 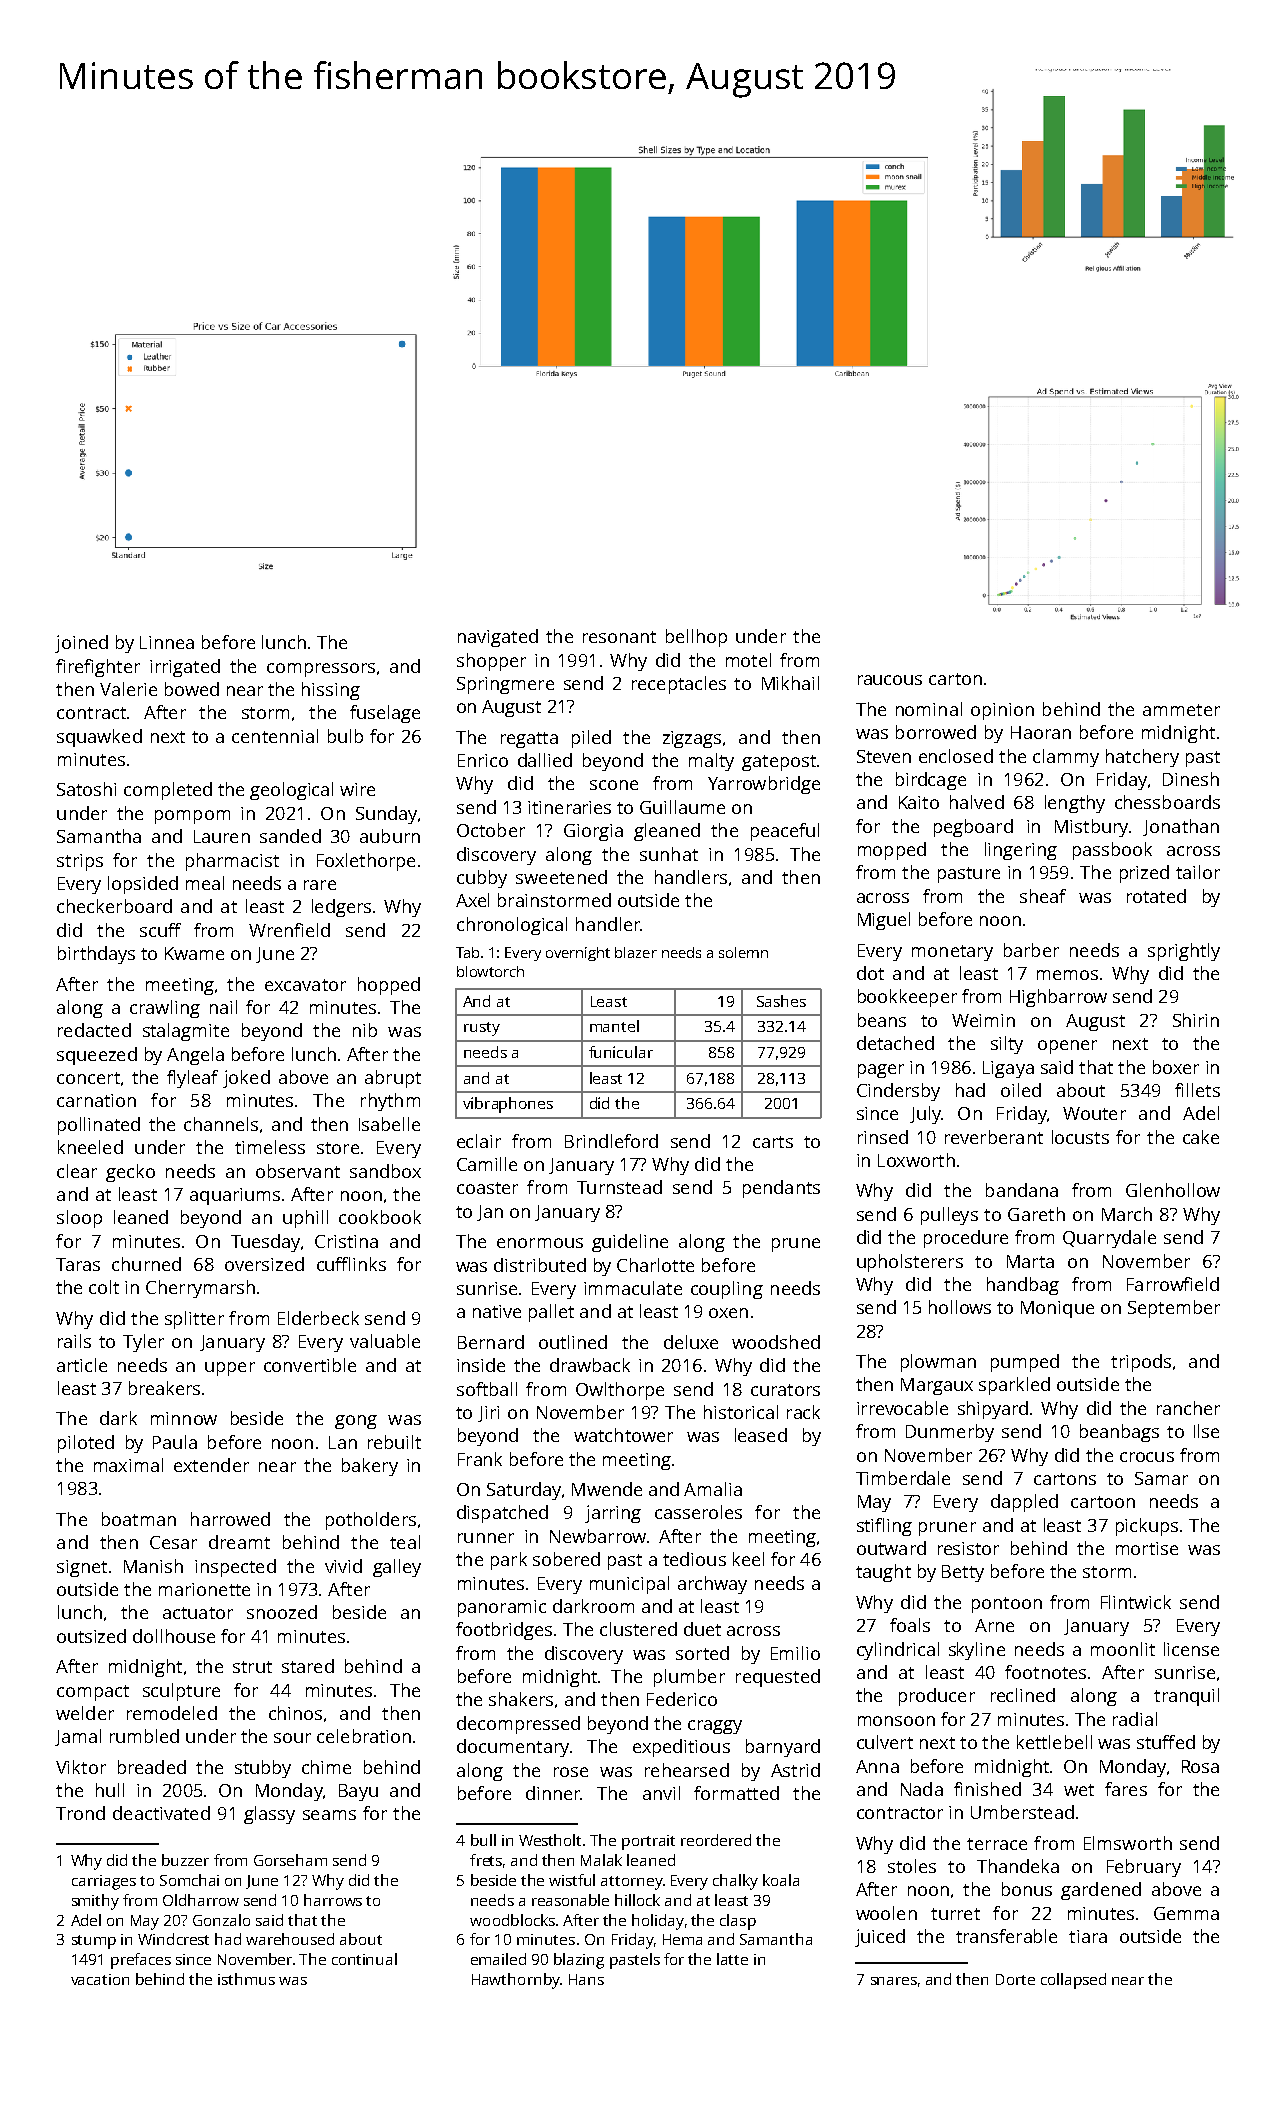 What do you see at coordinates (389, 1124) in the document?
I see `Isabelle` at bounding box center [389, 1124].
